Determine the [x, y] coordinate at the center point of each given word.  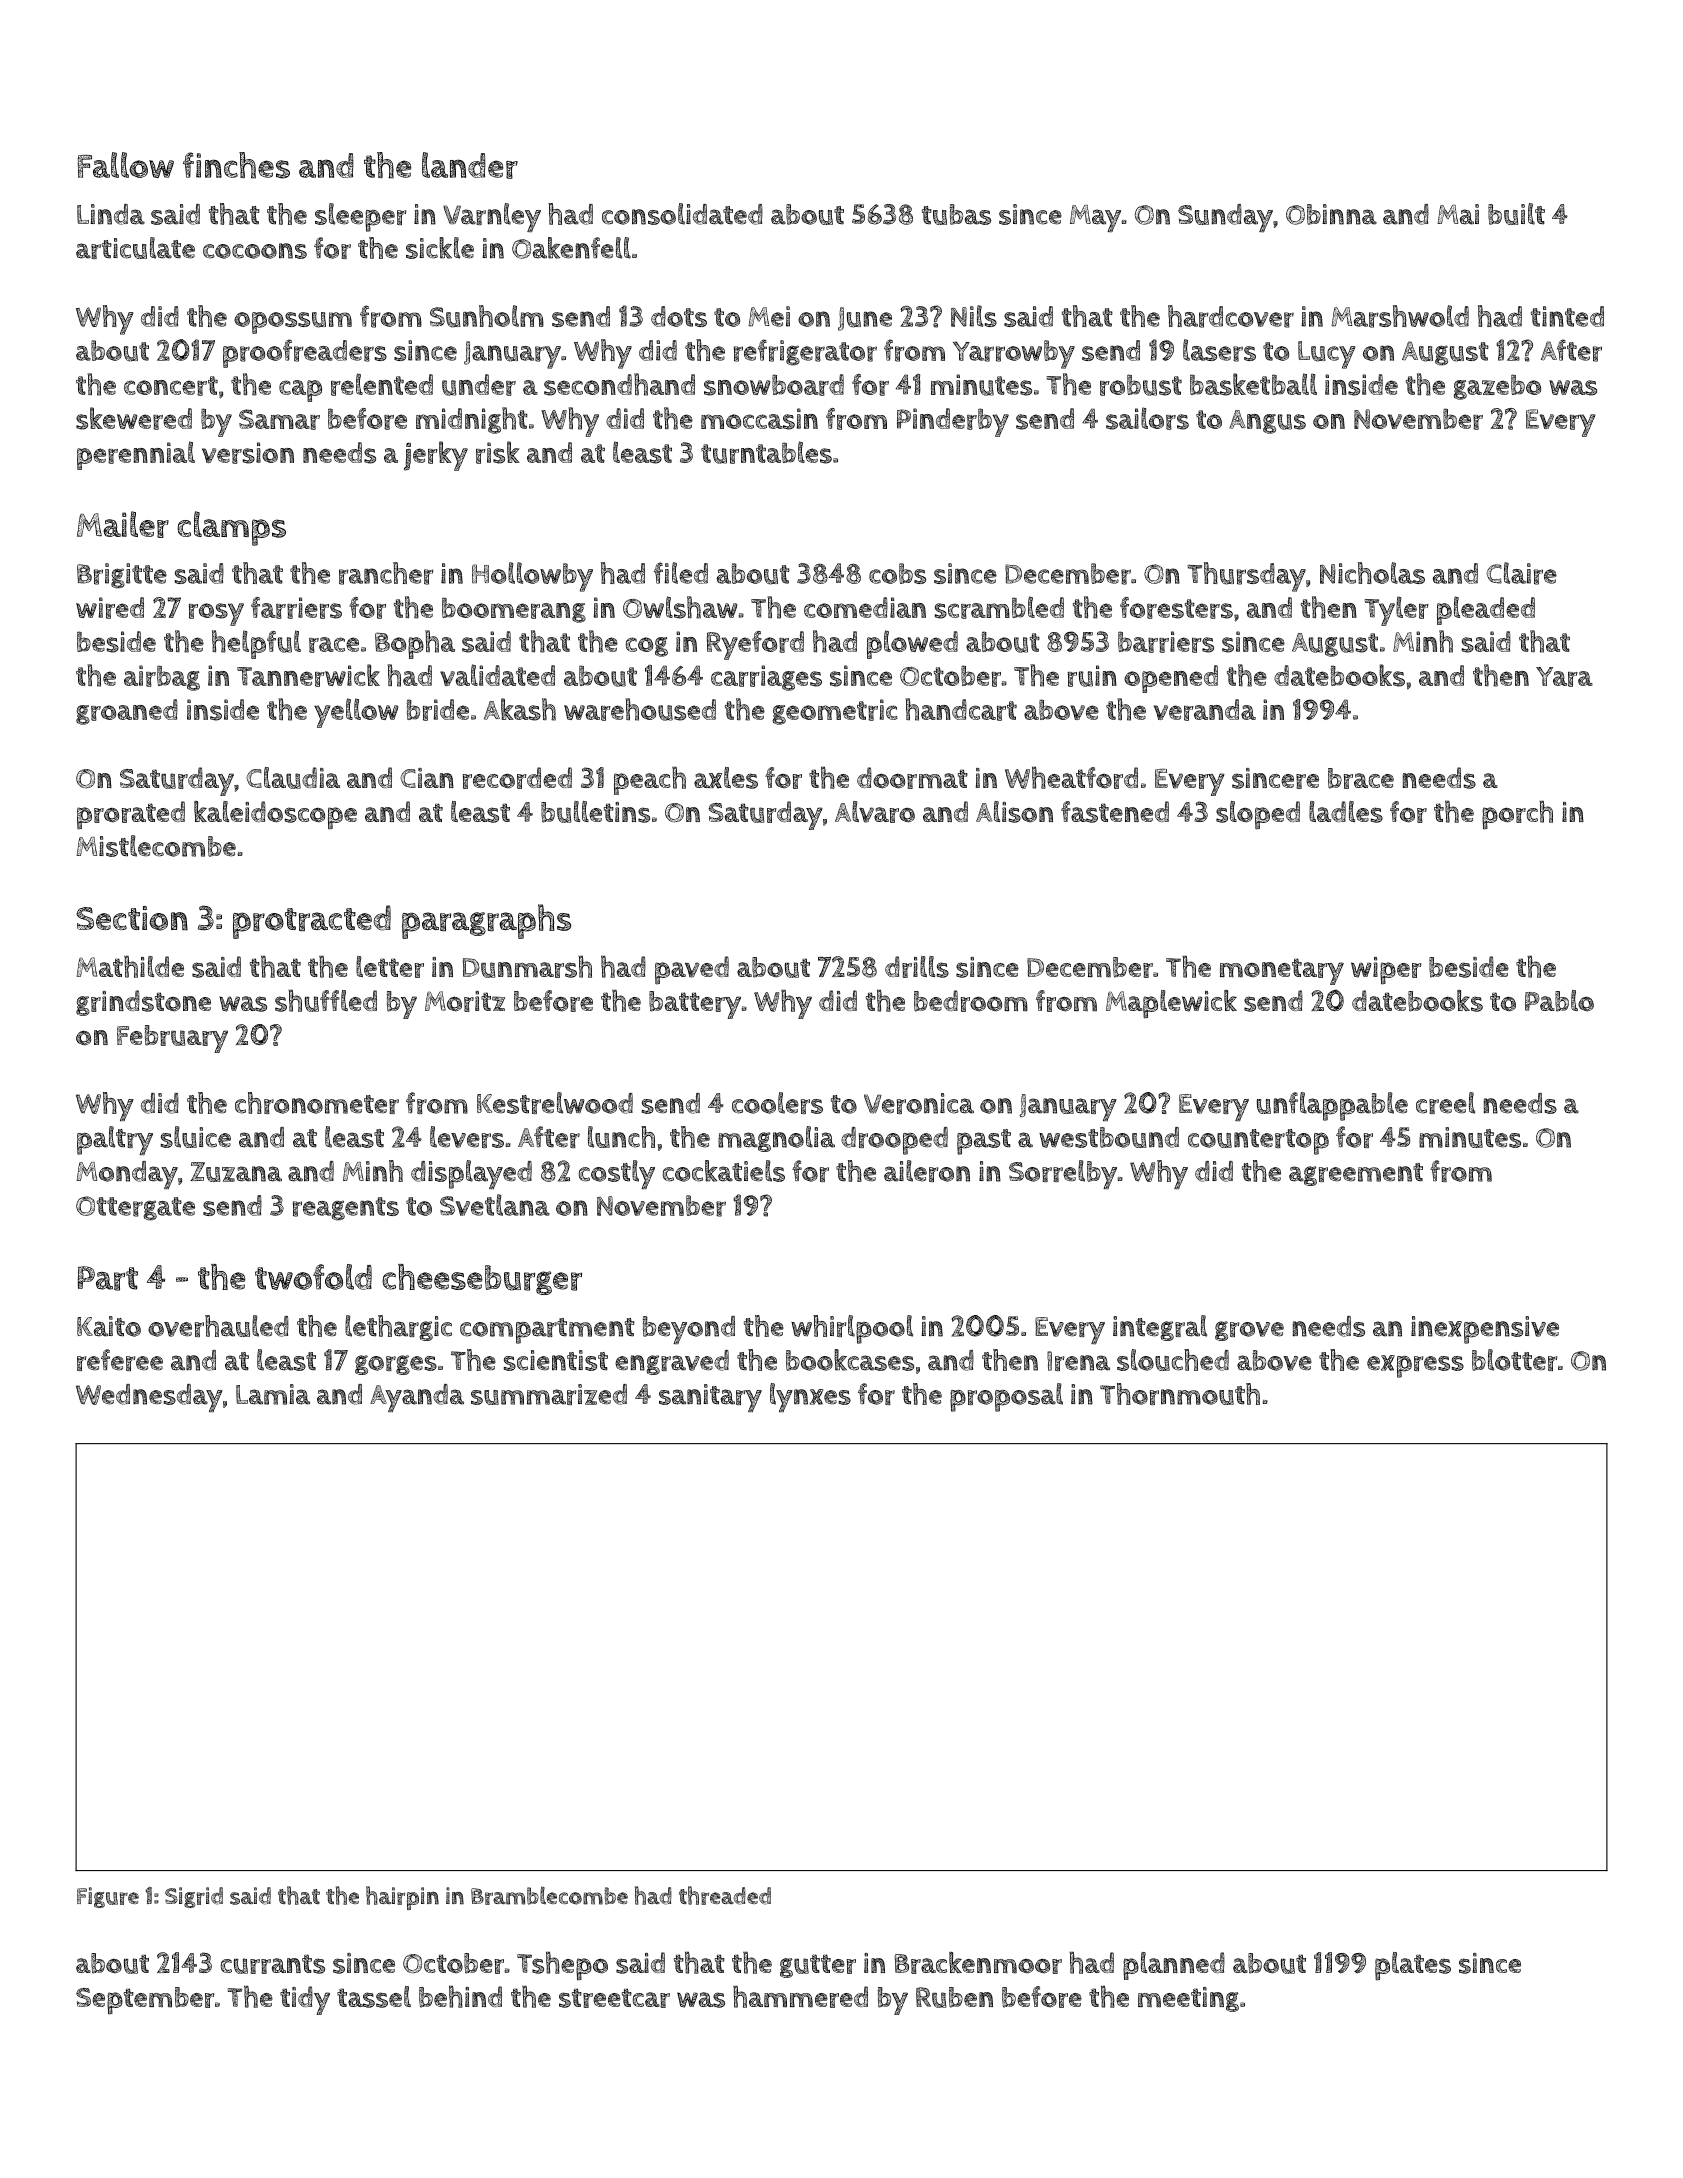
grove [1249, 1331]
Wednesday [149, 1398]
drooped [894, 1141]
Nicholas [1372, 573]
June [865, 319]
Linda [111, 214]
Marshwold [1400, 316]
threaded [725, 1895]
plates [1413, 1966]
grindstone [143, 1003]
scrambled [999, 607]
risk [498, 452]
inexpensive [1485, 1330]
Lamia [273, 1394]
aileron [927, 1171]
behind [460, 1997]
